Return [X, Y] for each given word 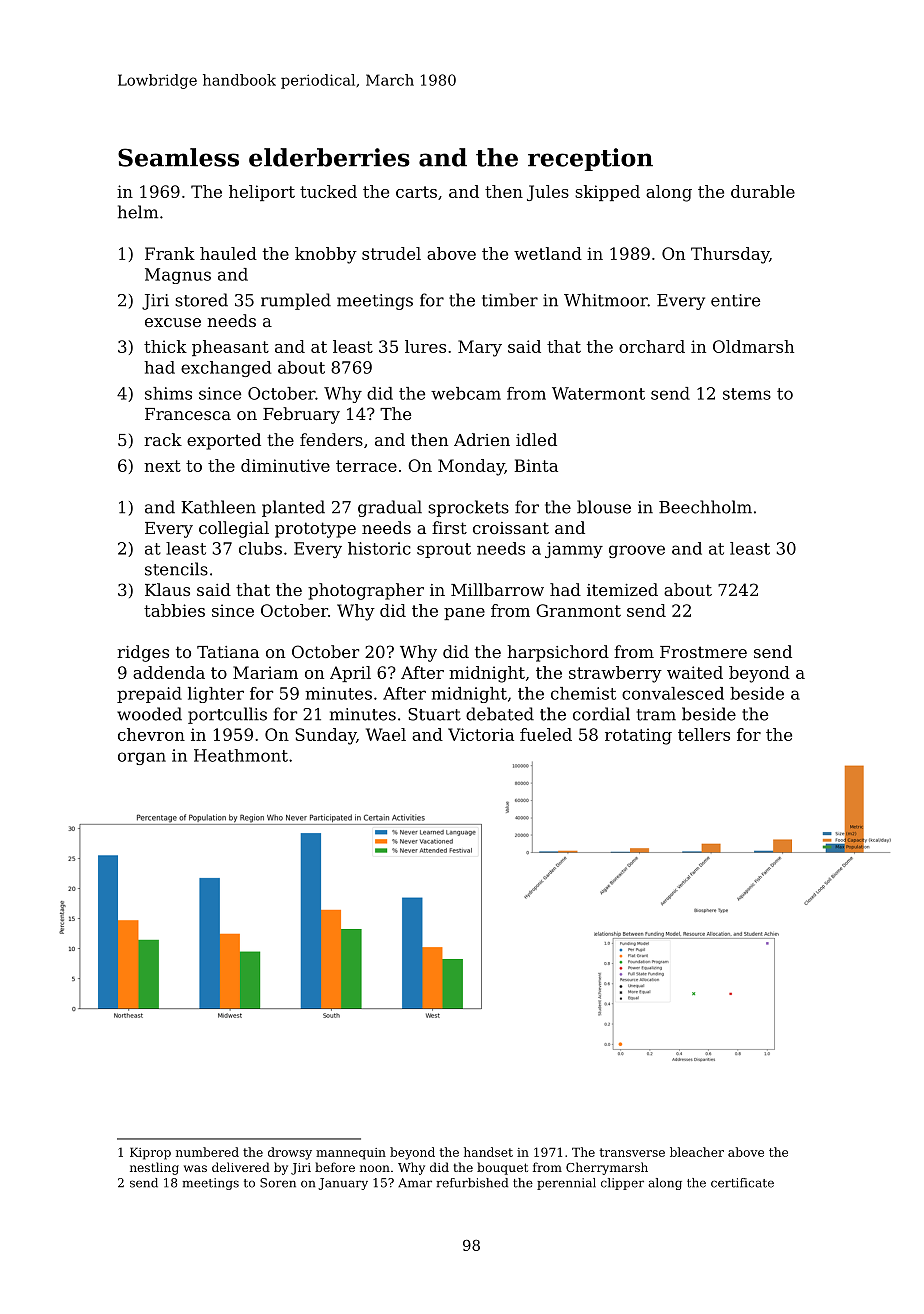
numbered [207, 1152]
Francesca [188, 414]
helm [138, 212]
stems [747, 394]
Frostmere [703, 652]
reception [590, 159]
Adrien [482, 439]
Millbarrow [497, 589]
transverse [632, 1152]
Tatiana [228, 652]
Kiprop [150, 1153]
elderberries [329, 157]
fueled [546, 734]
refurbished [472, 1183]
